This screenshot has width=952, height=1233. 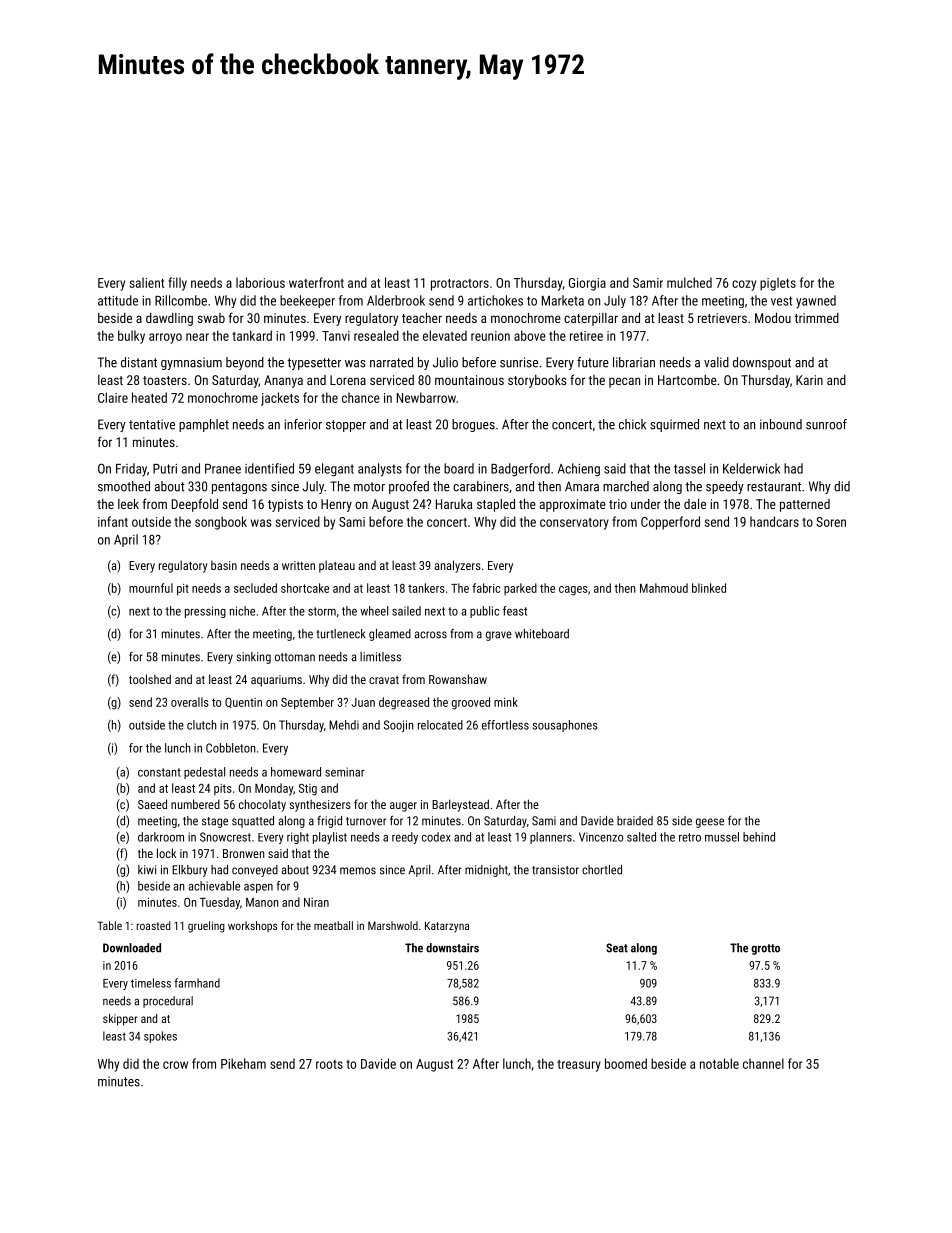 What do you see at coordinates (763, 1063) in the screenshot?
I see `channel` at bounding box center [763, 1063].
